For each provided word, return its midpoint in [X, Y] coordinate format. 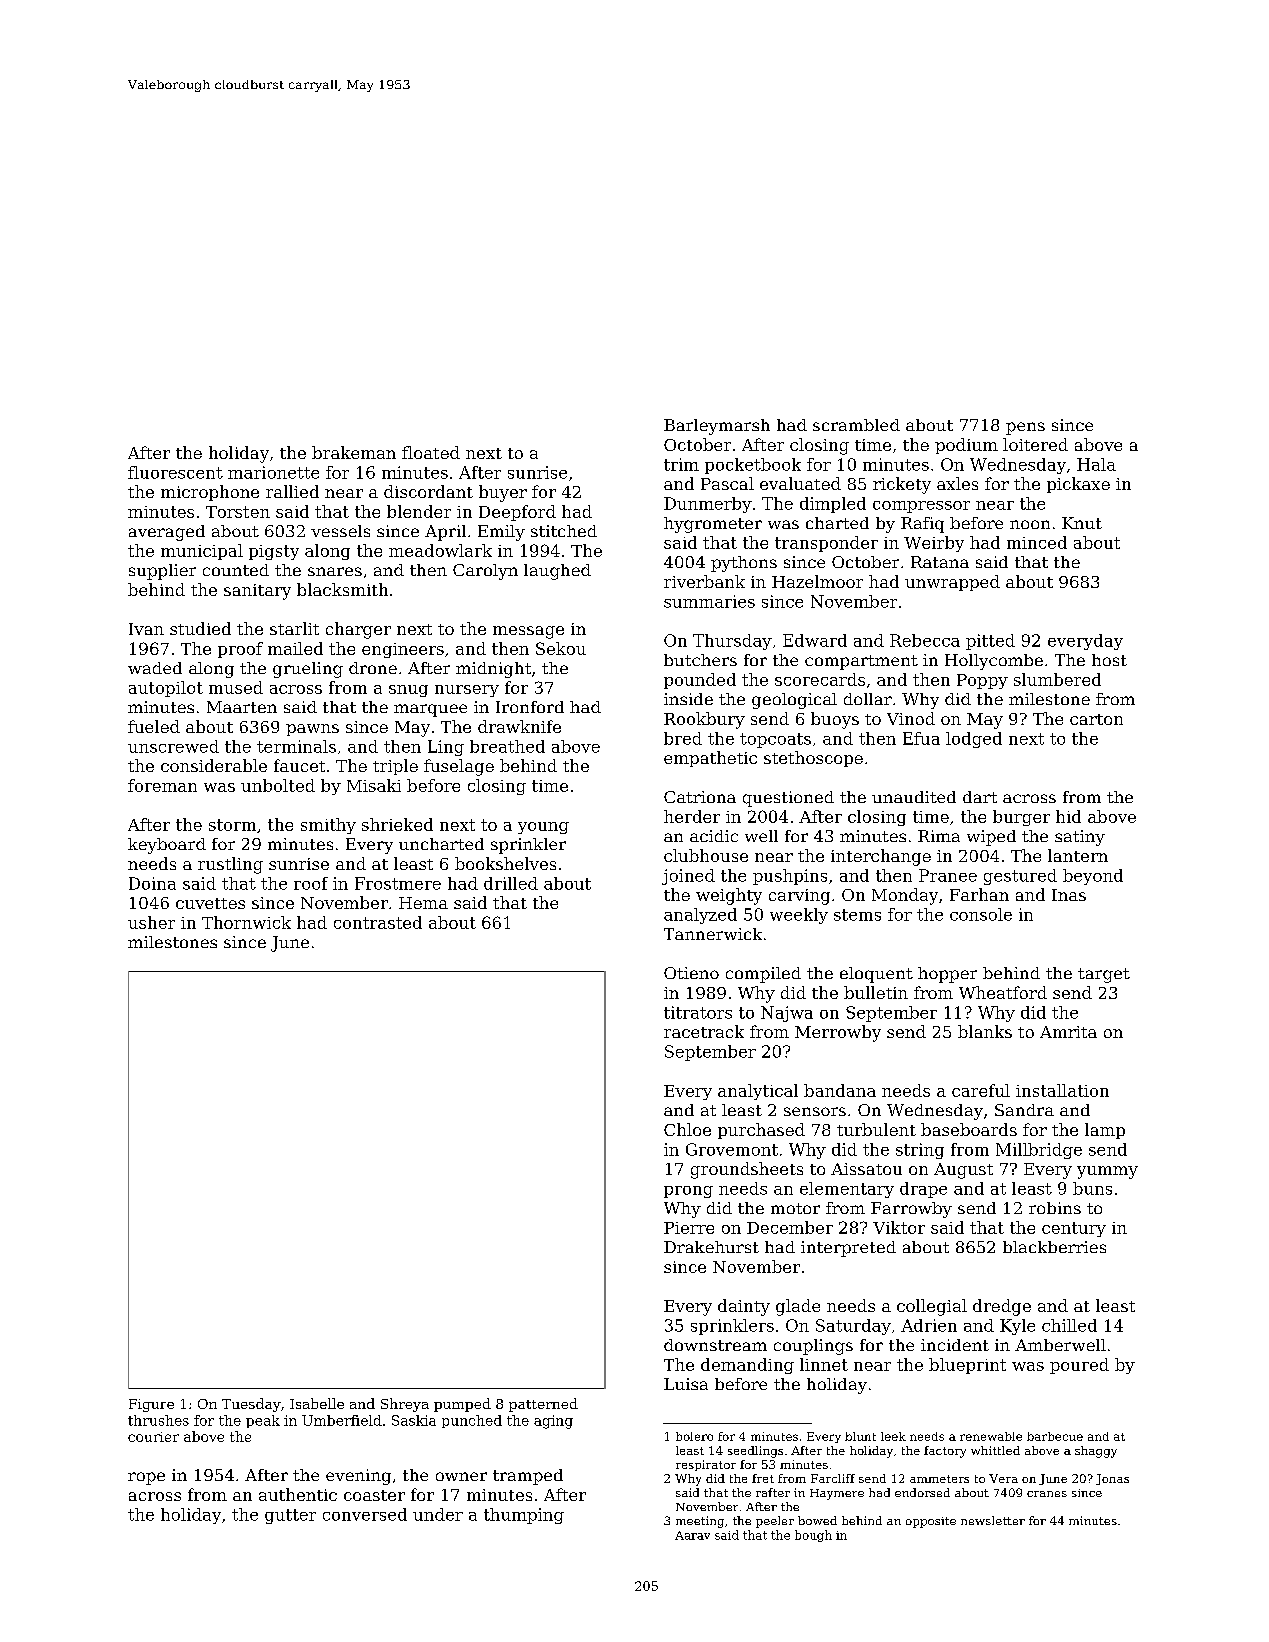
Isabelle [317, 1403]
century [1074, 1229]
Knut [1082, 523]
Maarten [242, 707]
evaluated [800, 483]
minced [1037, 542]
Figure [151, 1405]
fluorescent [175, 472]
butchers [700, 660]
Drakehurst [711, 1247]
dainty [744, 1307]
